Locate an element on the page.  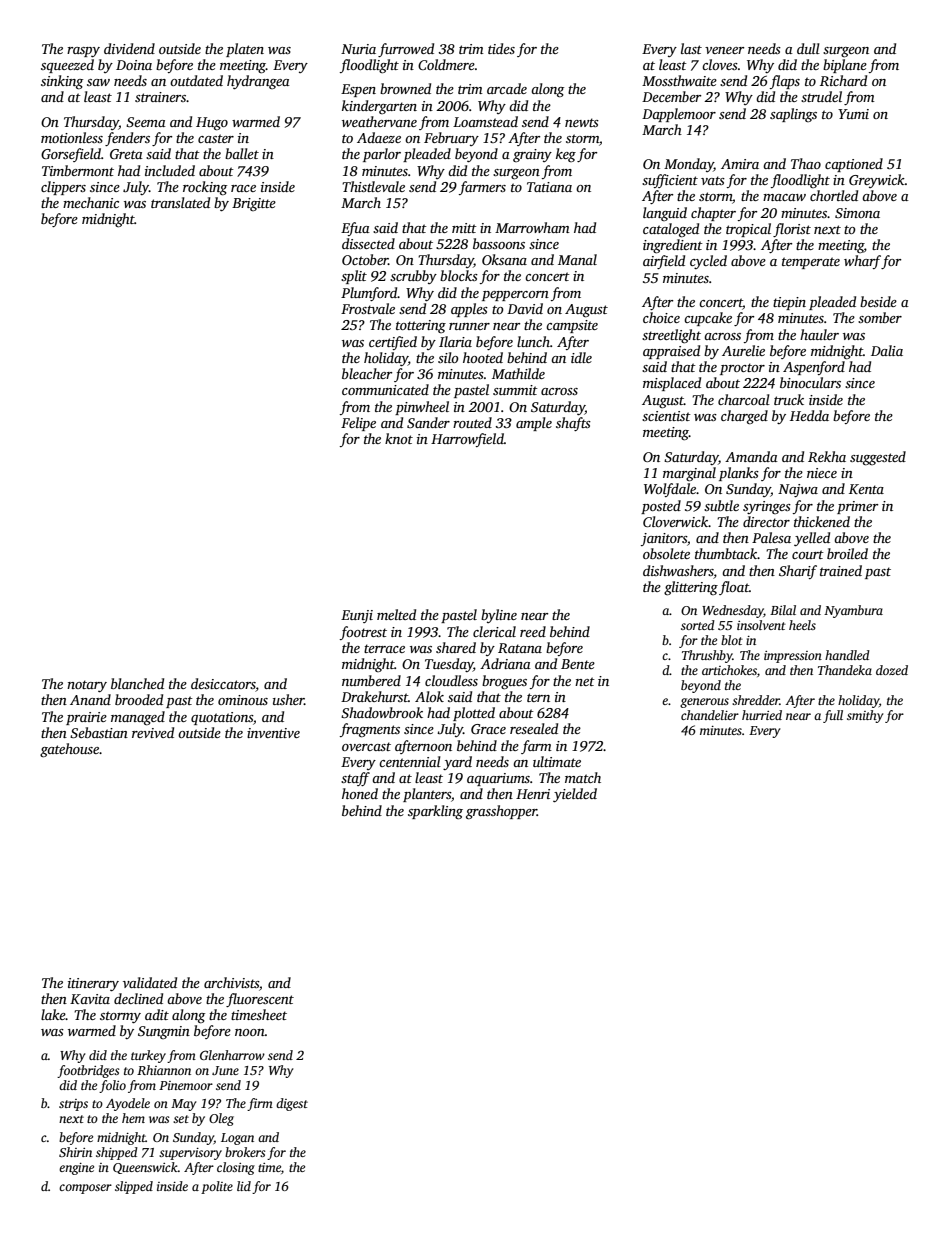
notary is located at coordinates (87, 686).
